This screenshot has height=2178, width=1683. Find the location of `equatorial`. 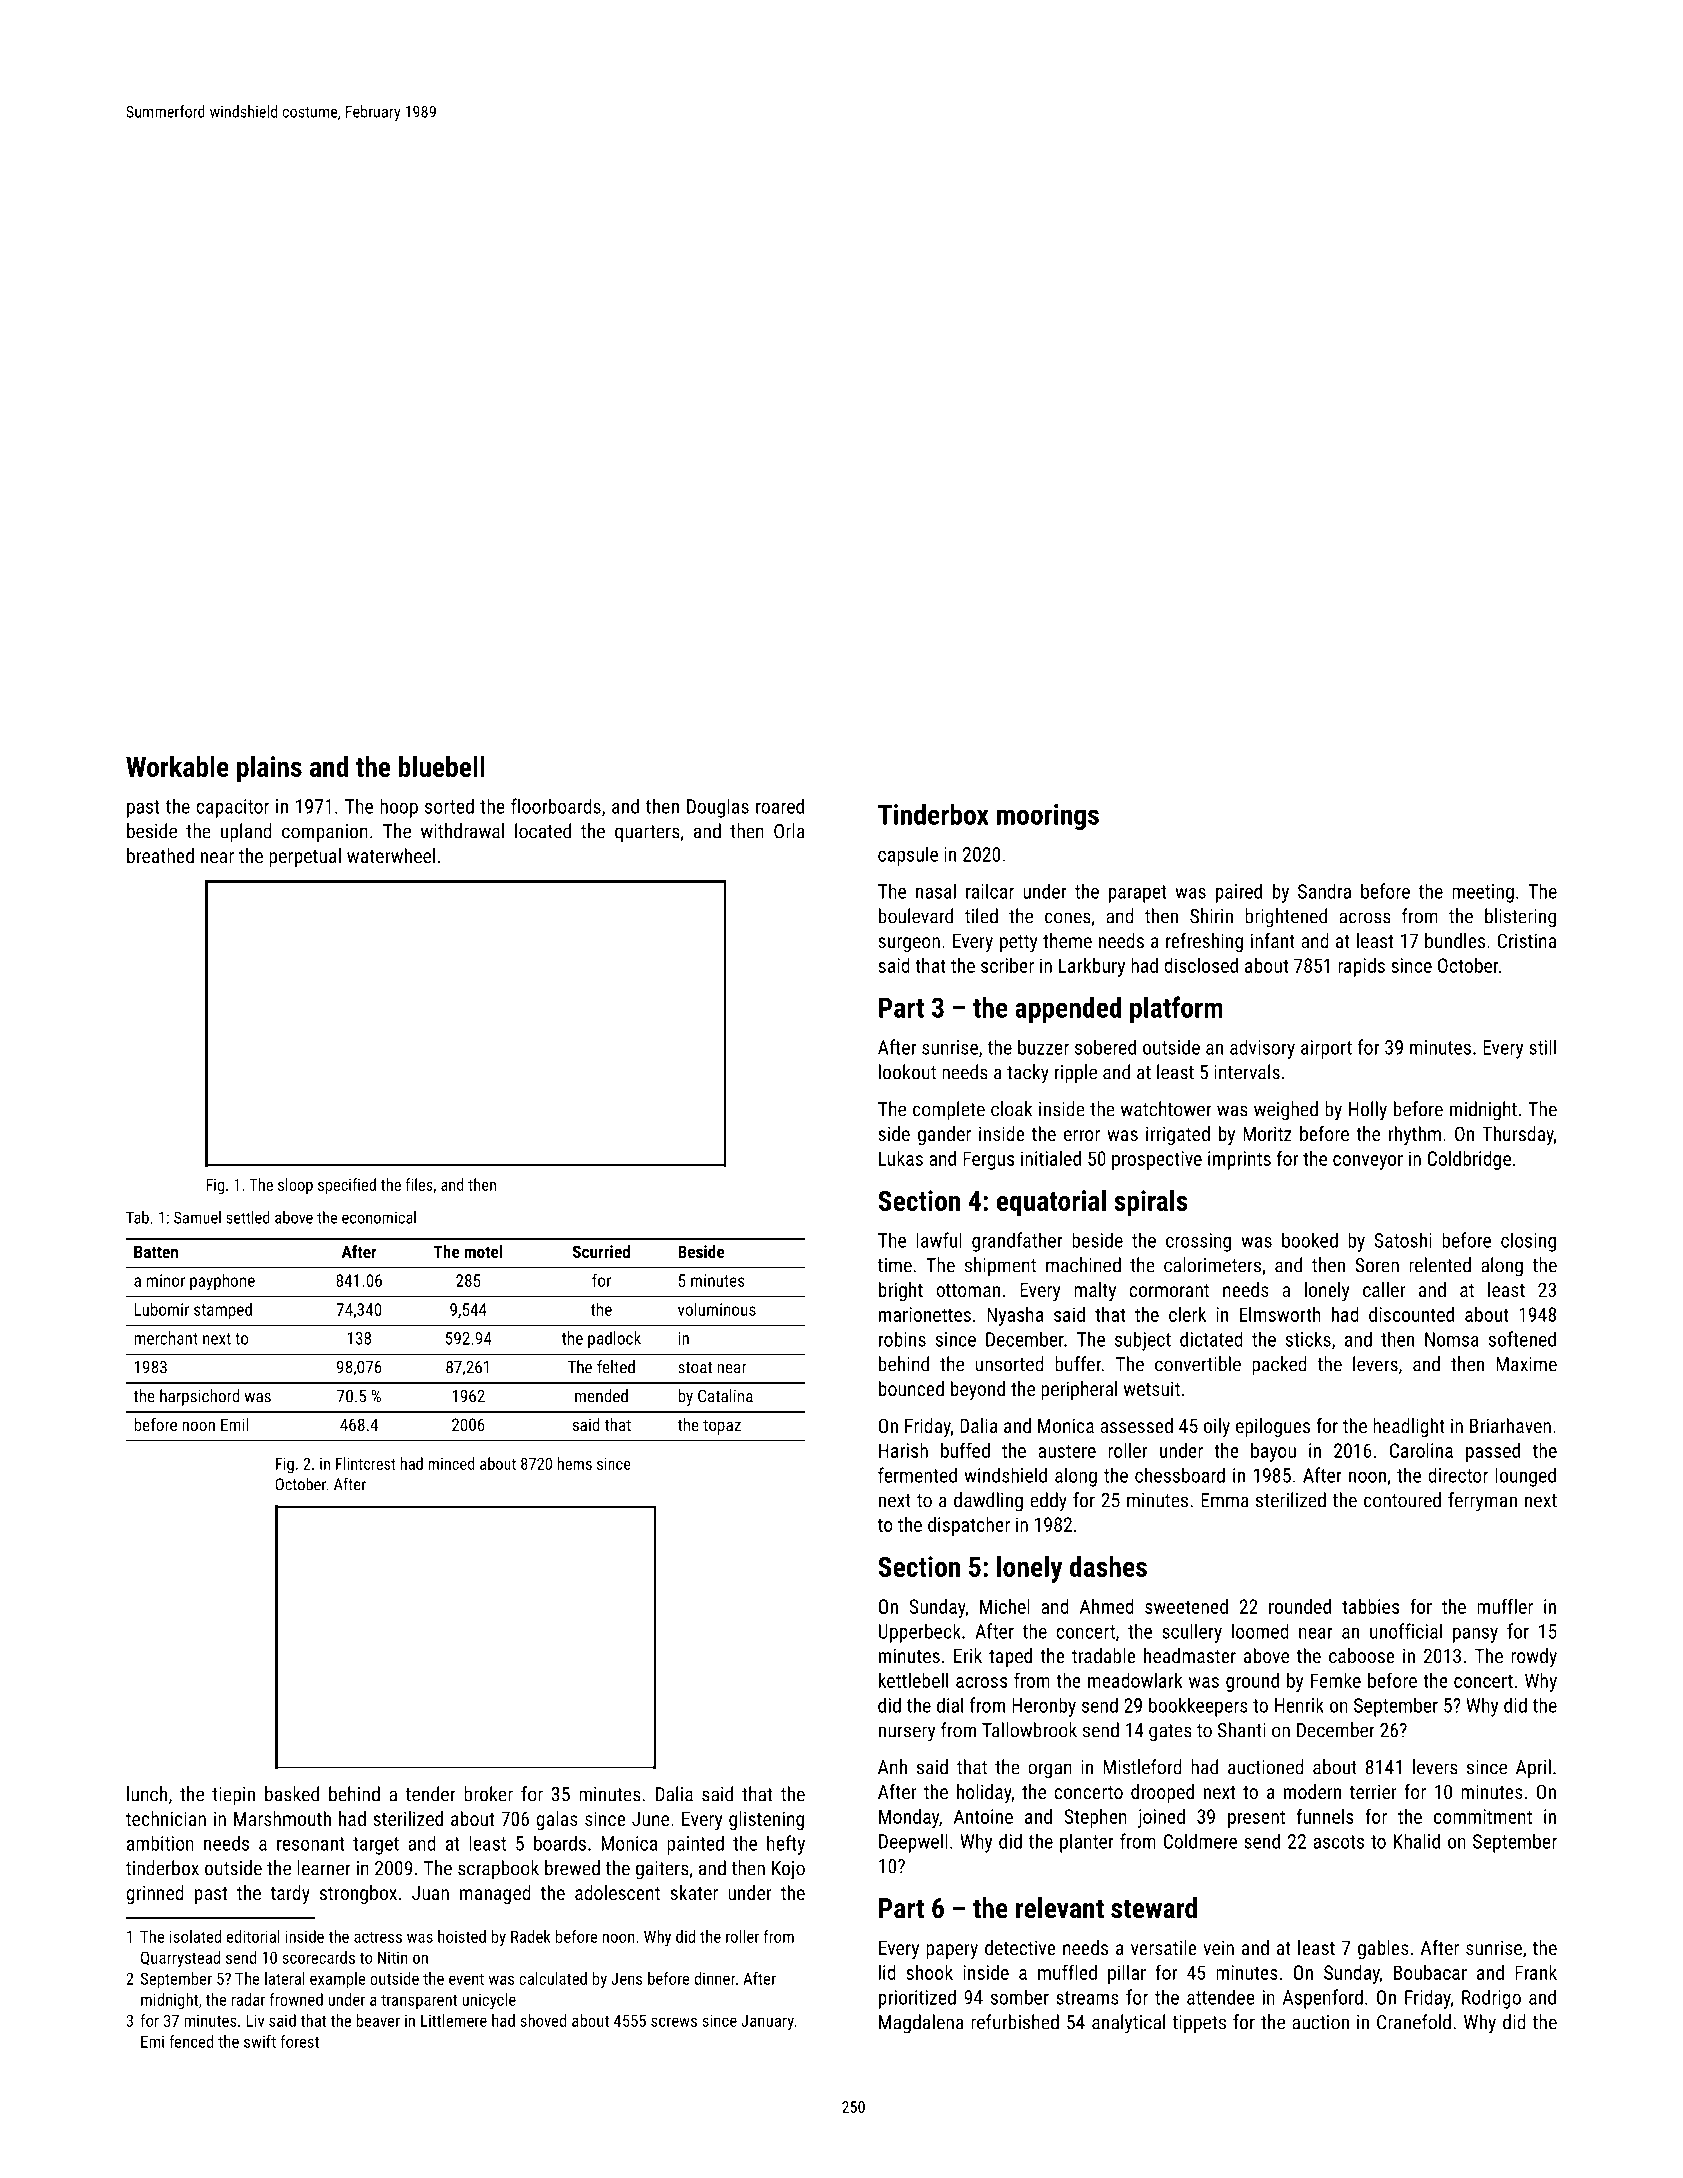

equatorial is located at coordinates (1051, 1203).
